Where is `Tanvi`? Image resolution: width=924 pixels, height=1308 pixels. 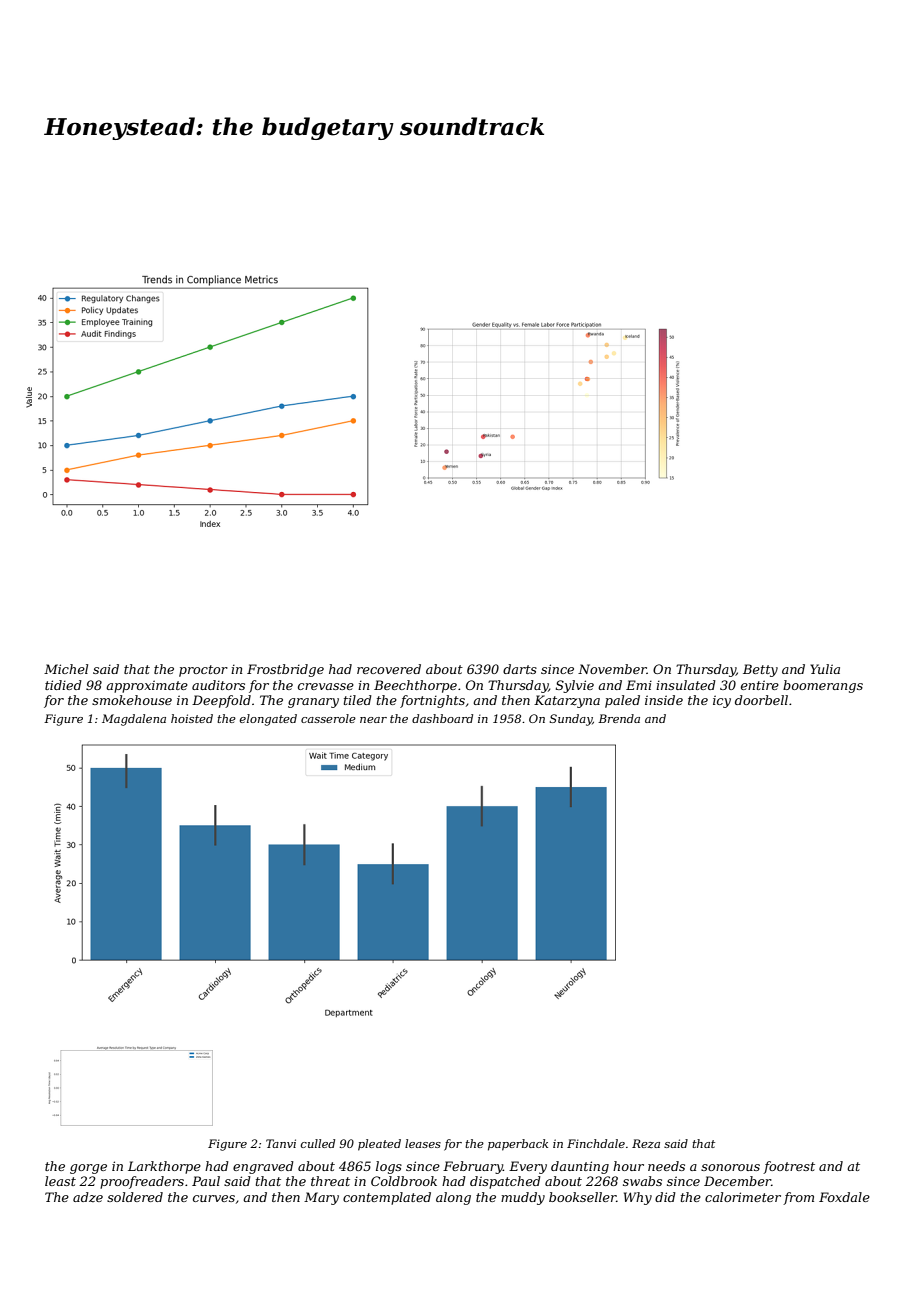 Tanvi is located at coordinates (281, 1143).
